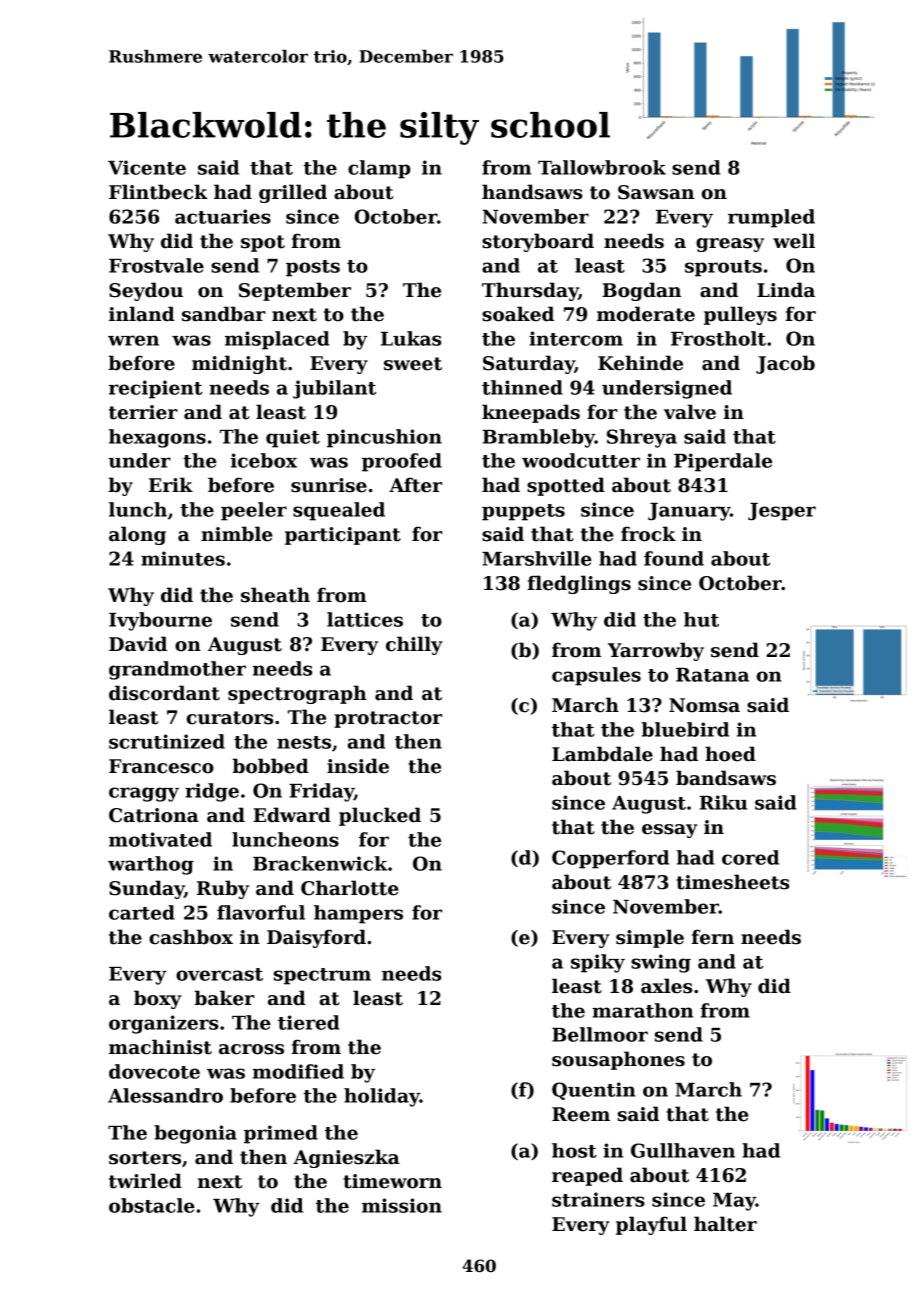  I want to click on cored, so click(750, 857).
